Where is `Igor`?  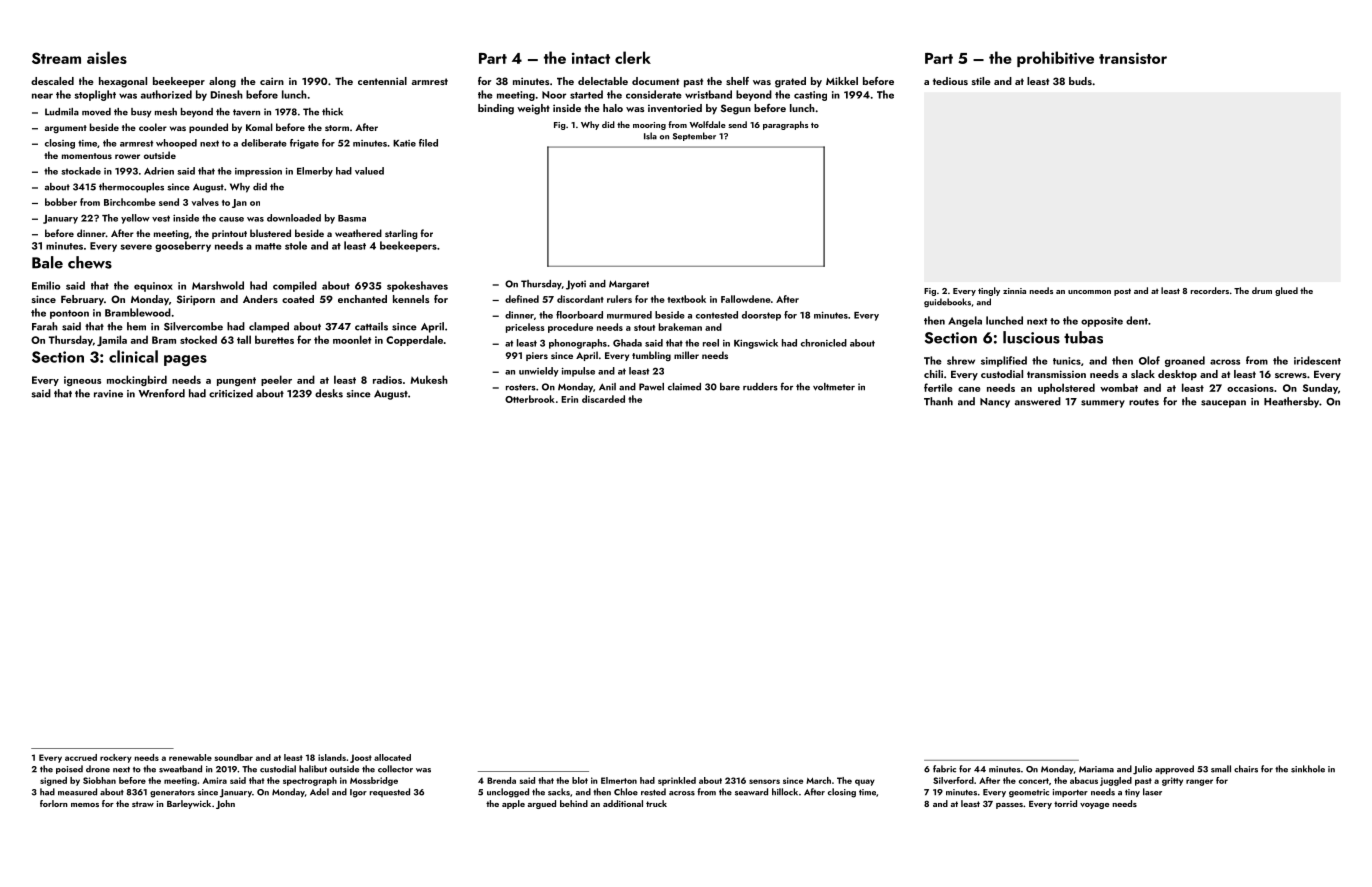
Igor is located at coordinates (358, 793).
